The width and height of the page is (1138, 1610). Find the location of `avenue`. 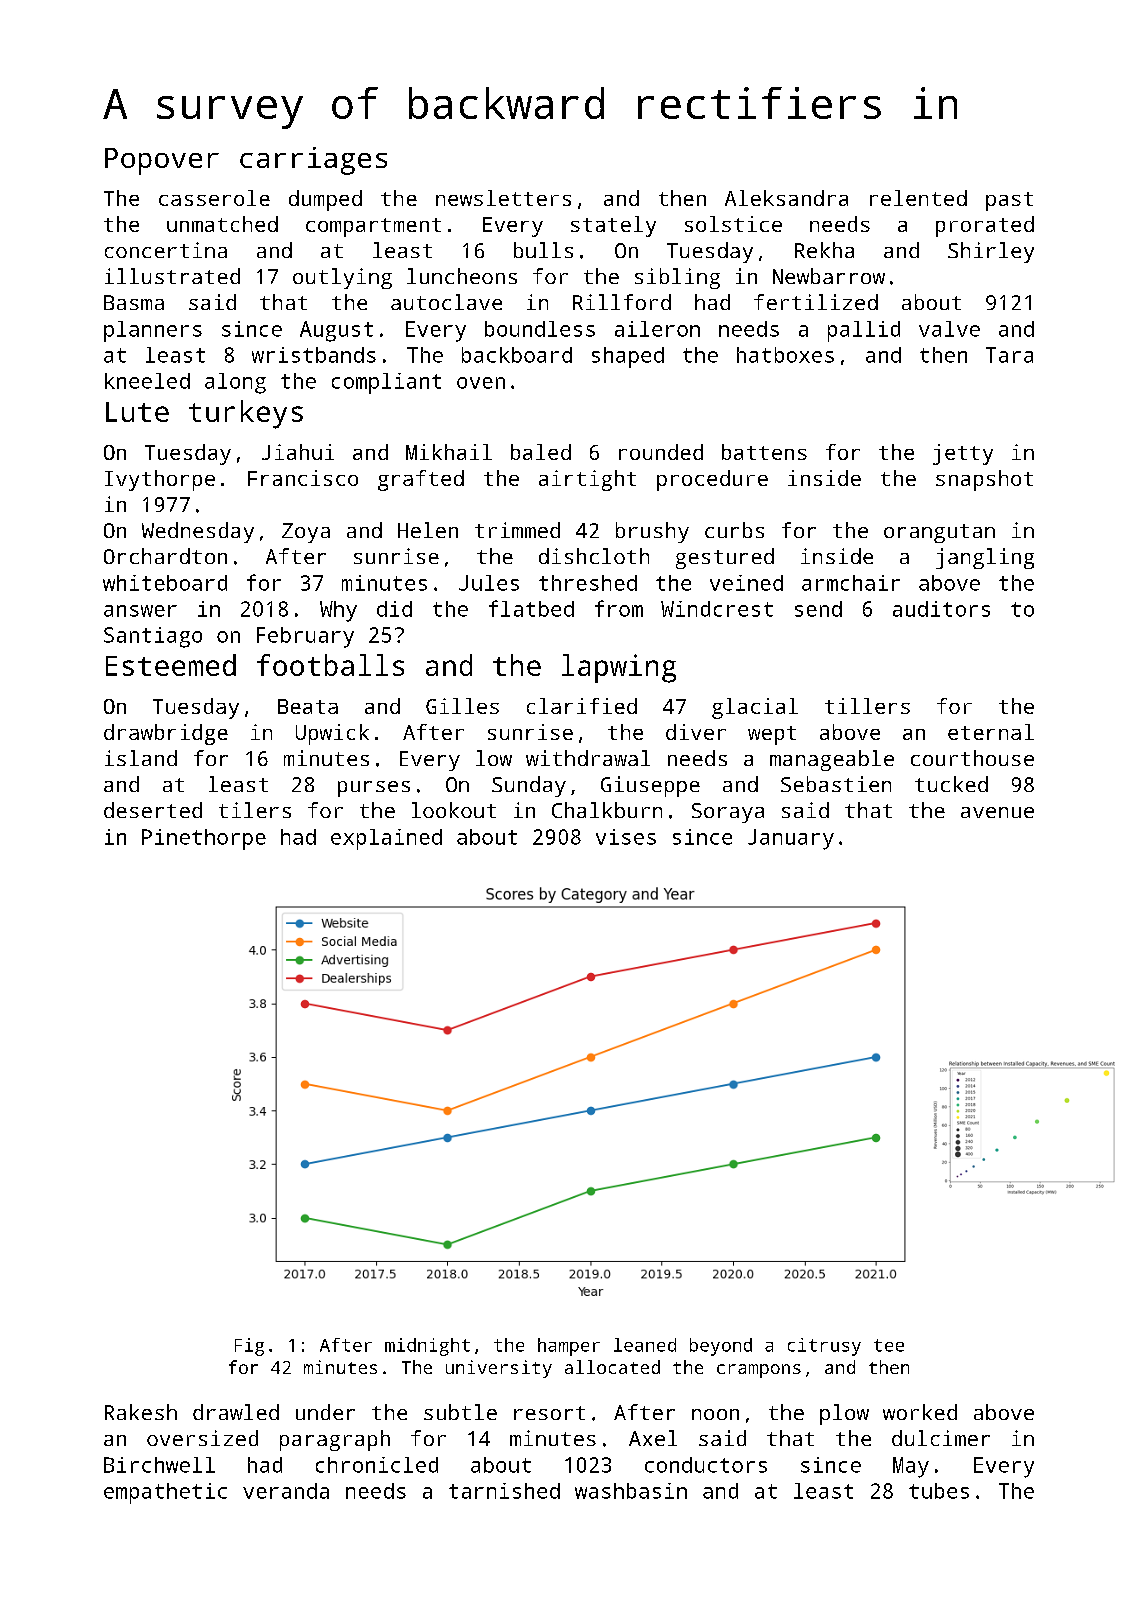

avenue is located at coordinates (997, 812).
